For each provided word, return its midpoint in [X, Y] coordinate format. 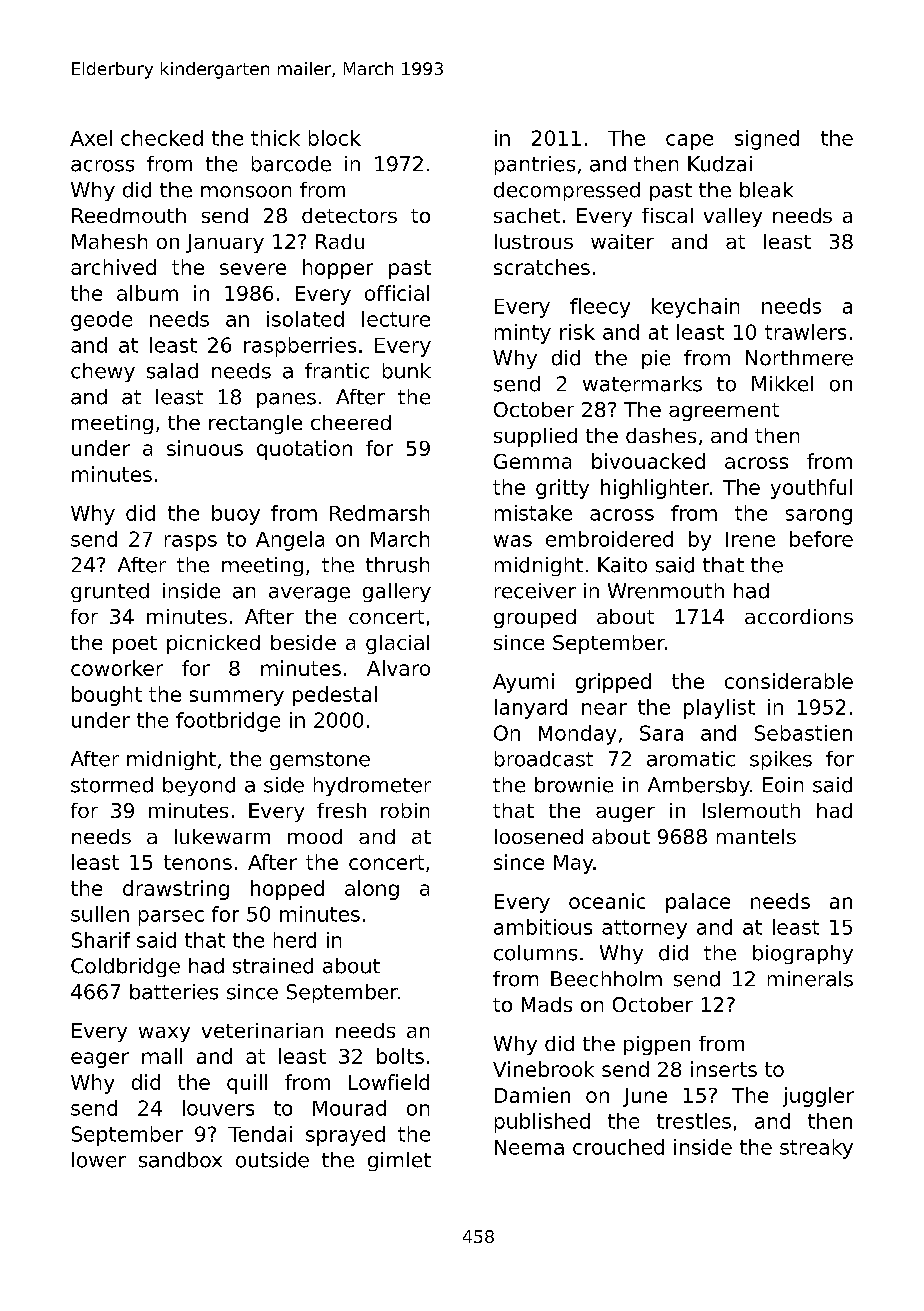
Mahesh [109, 241]
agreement [724, 412]
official [397, 293]
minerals [810, 979]
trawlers [805, 332]
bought [107, 696]
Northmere [799, 358]
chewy [103, 372]
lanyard [531, 709]
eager [100, 1060]
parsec [171, 918]
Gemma [532, 461]
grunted [110, 592]
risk [577, 332]
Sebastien [803, 733]
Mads [547, 1004]
